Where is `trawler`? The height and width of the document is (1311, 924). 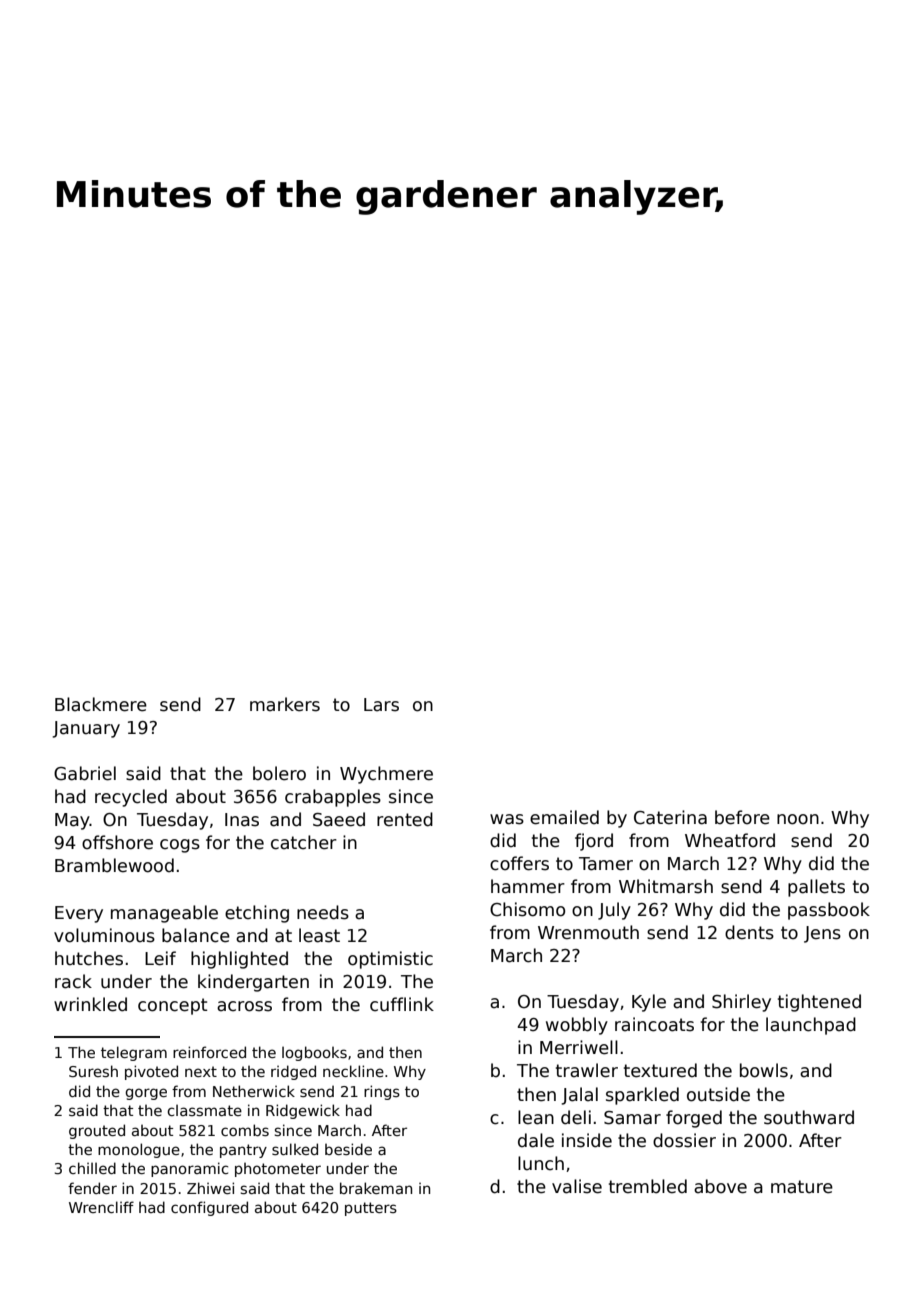
trawler is located at coordinates (587, 1070).
